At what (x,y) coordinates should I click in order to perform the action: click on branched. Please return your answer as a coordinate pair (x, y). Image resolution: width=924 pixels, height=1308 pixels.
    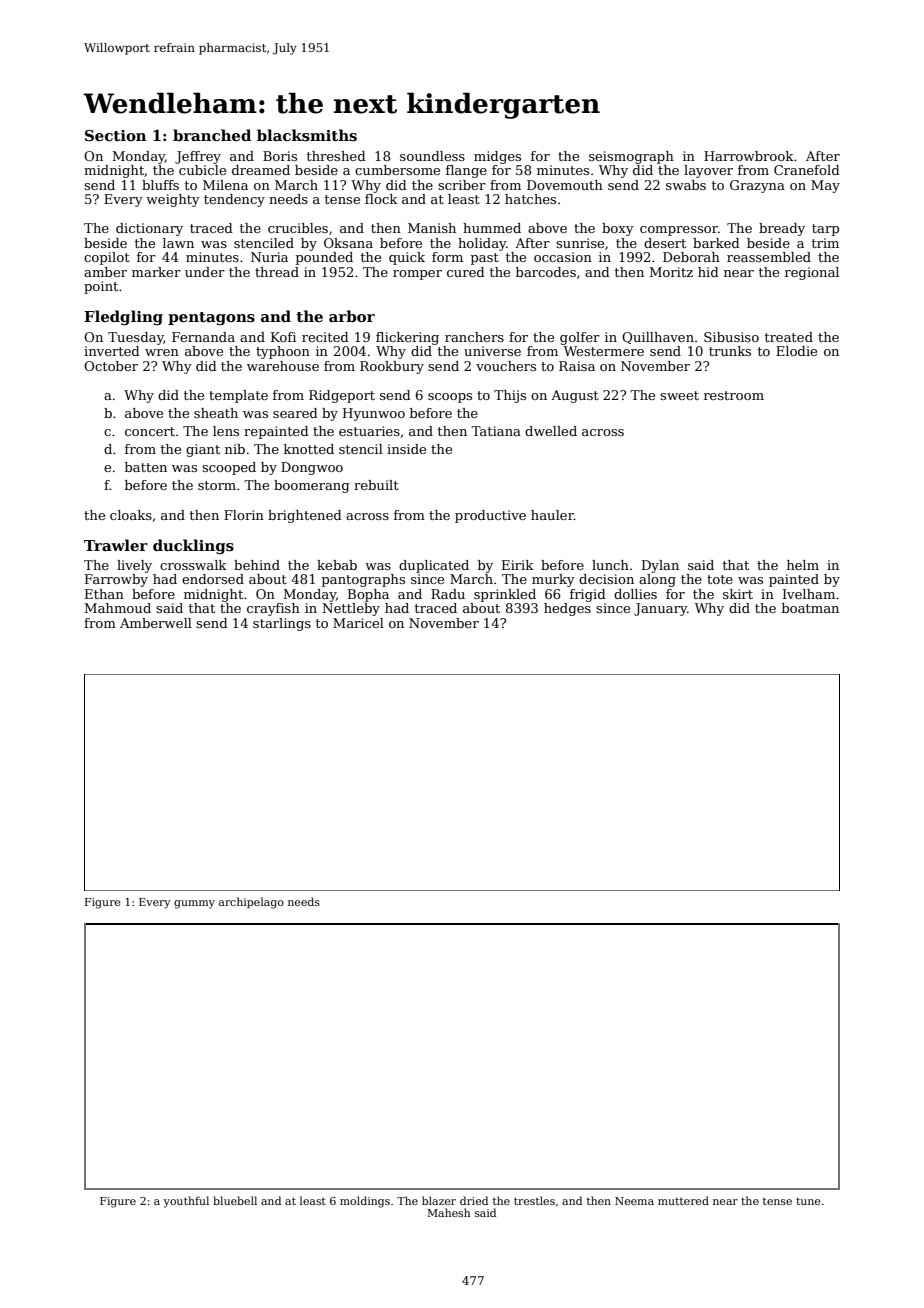
    Looking at the image, I should click on (212, 135).
